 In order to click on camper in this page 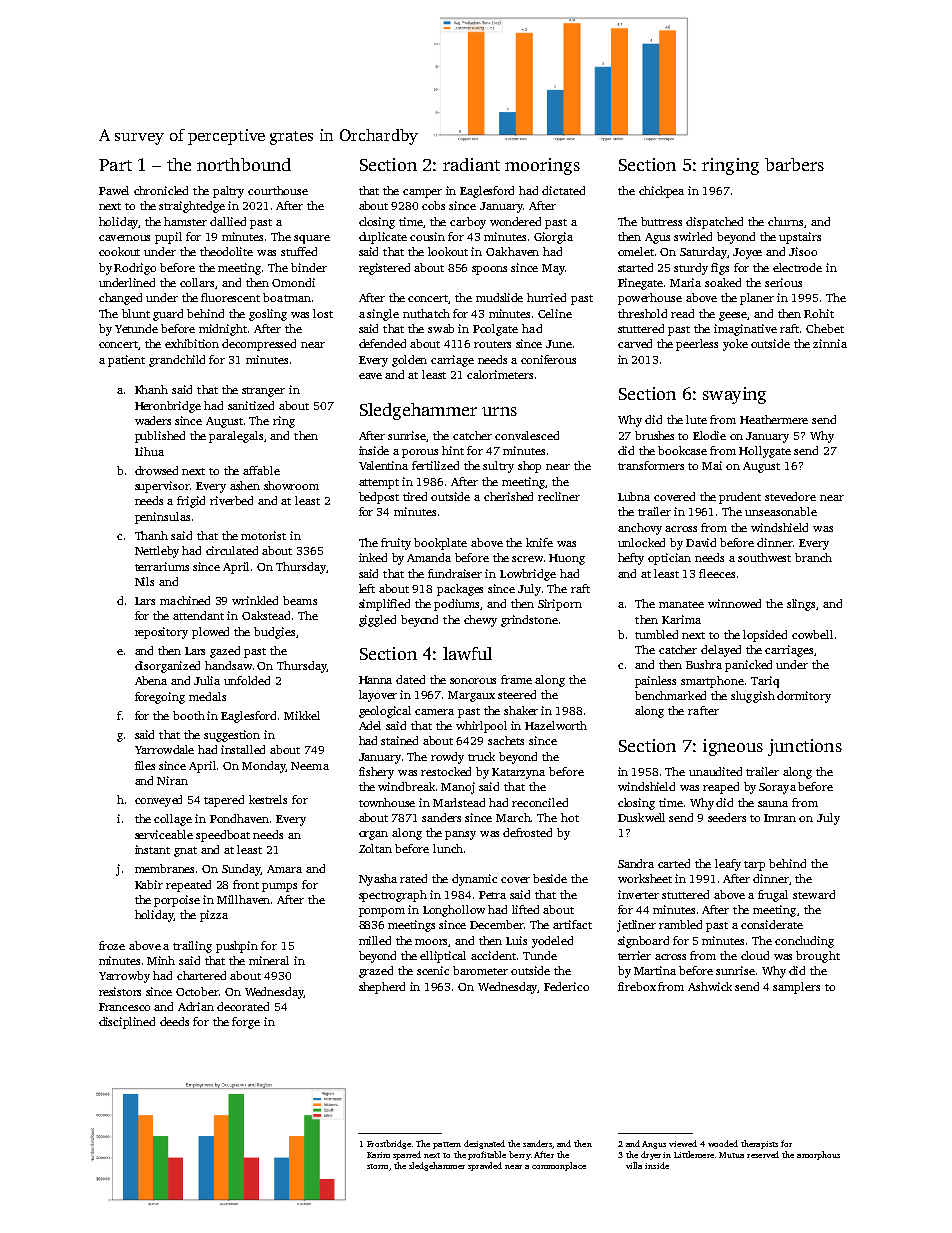, I will do `click(422, 193)`.
